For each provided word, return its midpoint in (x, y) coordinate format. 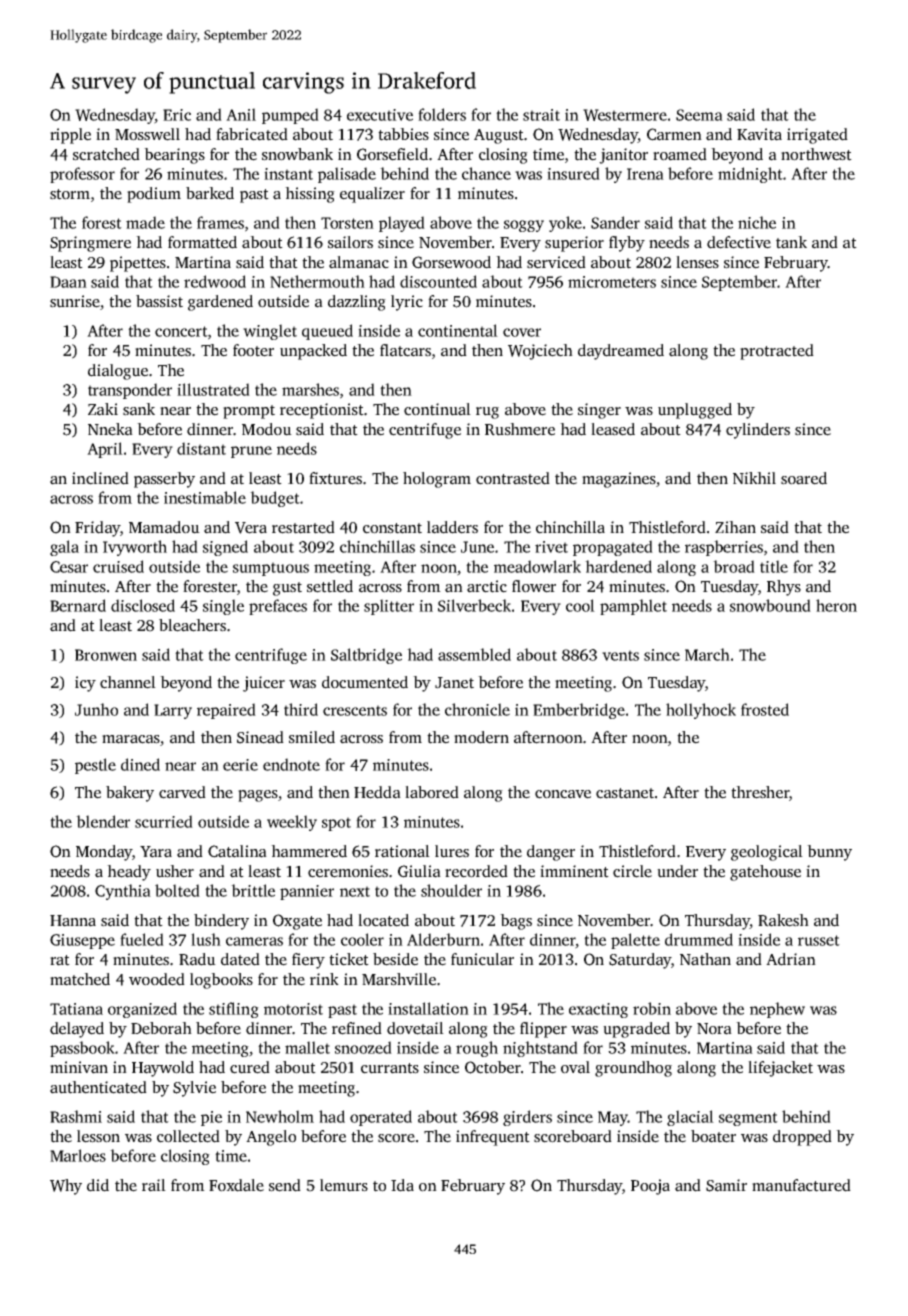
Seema (699, 115)
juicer (264, 684)
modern (481, 737)
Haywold (163, 1069)
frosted (765, 709)
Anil (241, 114)
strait (541, 115)
